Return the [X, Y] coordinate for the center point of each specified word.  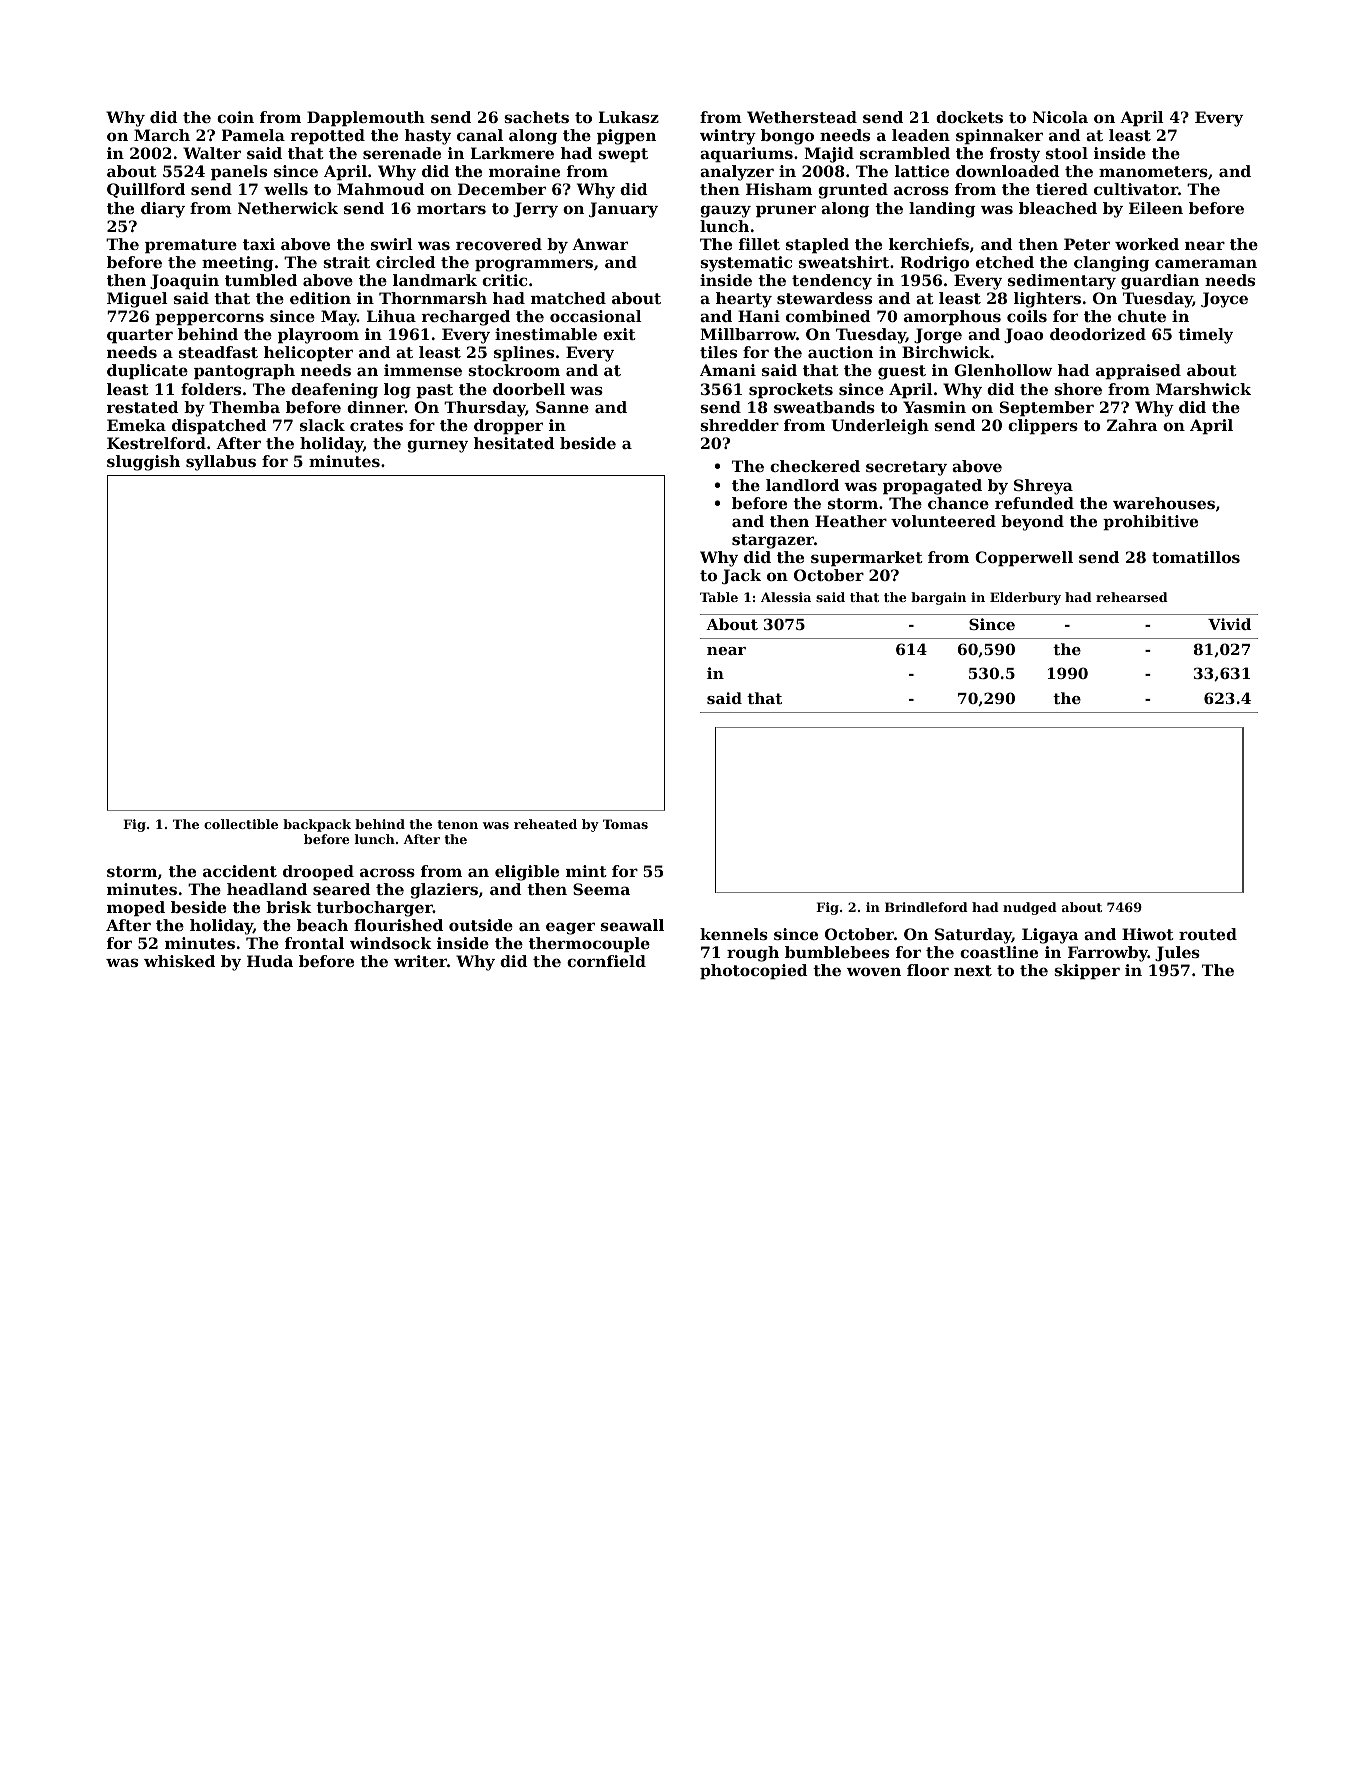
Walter [212, 153]
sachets [536, 117]
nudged [1030, 908]
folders [211, 389]
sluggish [143, 463]
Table [719, 597]
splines [524, 354]
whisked [179, 961]
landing [942, 210]
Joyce [1224, 300]
